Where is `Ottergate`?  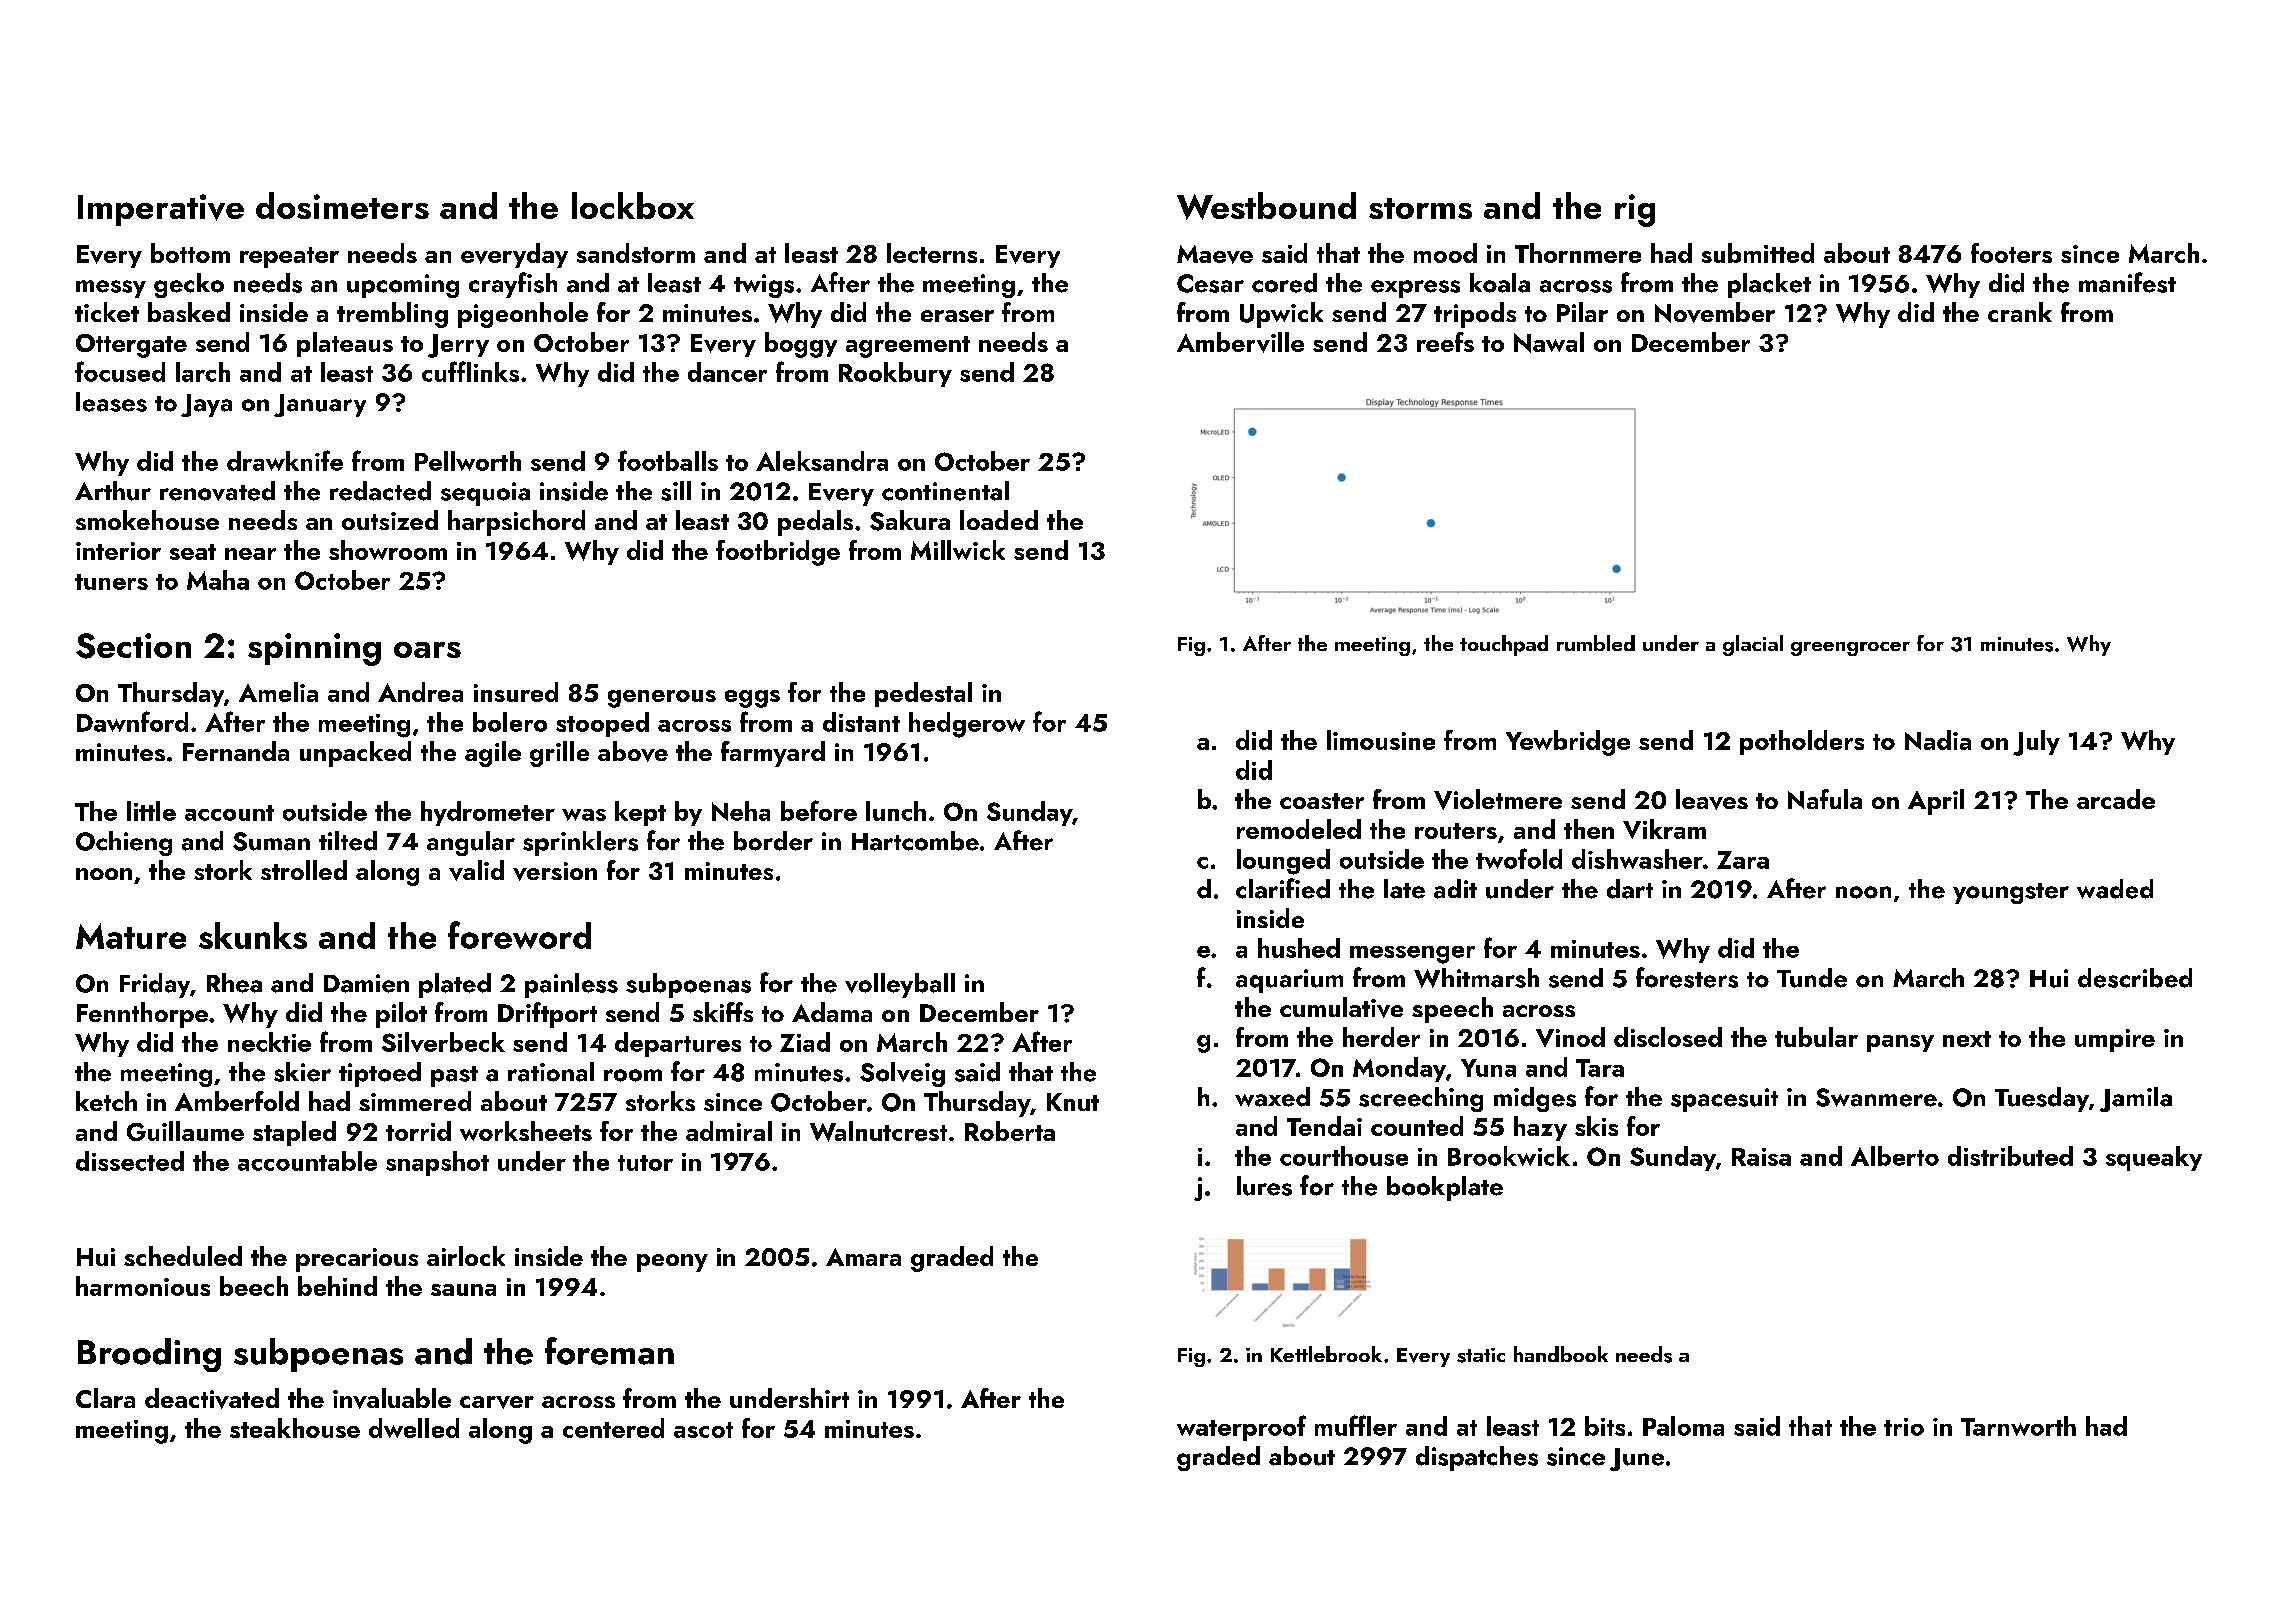 Ottergate is located at coordinates (131, 346).
